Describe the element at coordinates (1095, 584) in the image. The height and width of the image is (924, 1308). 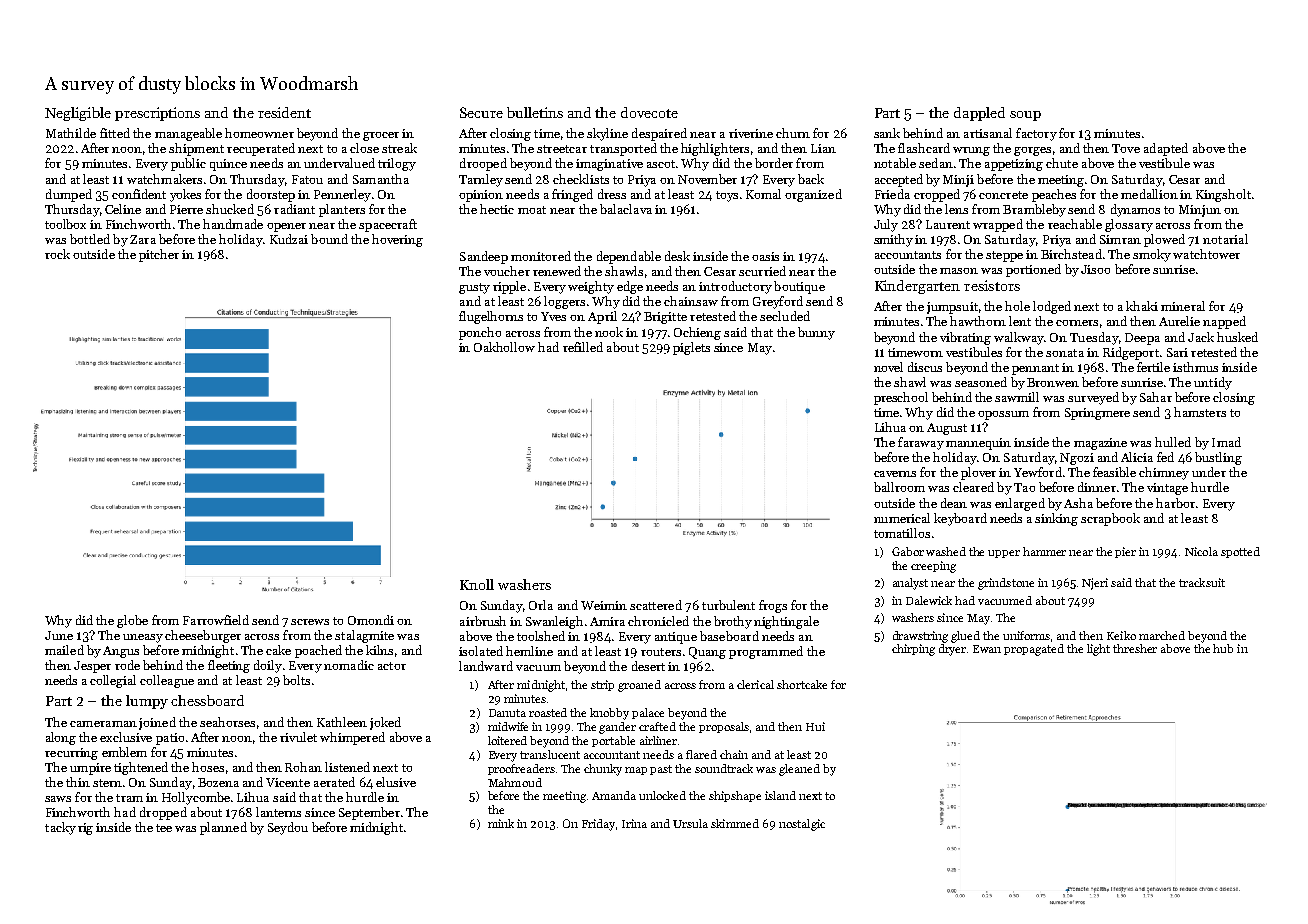
I see `Njeri` at that location.
